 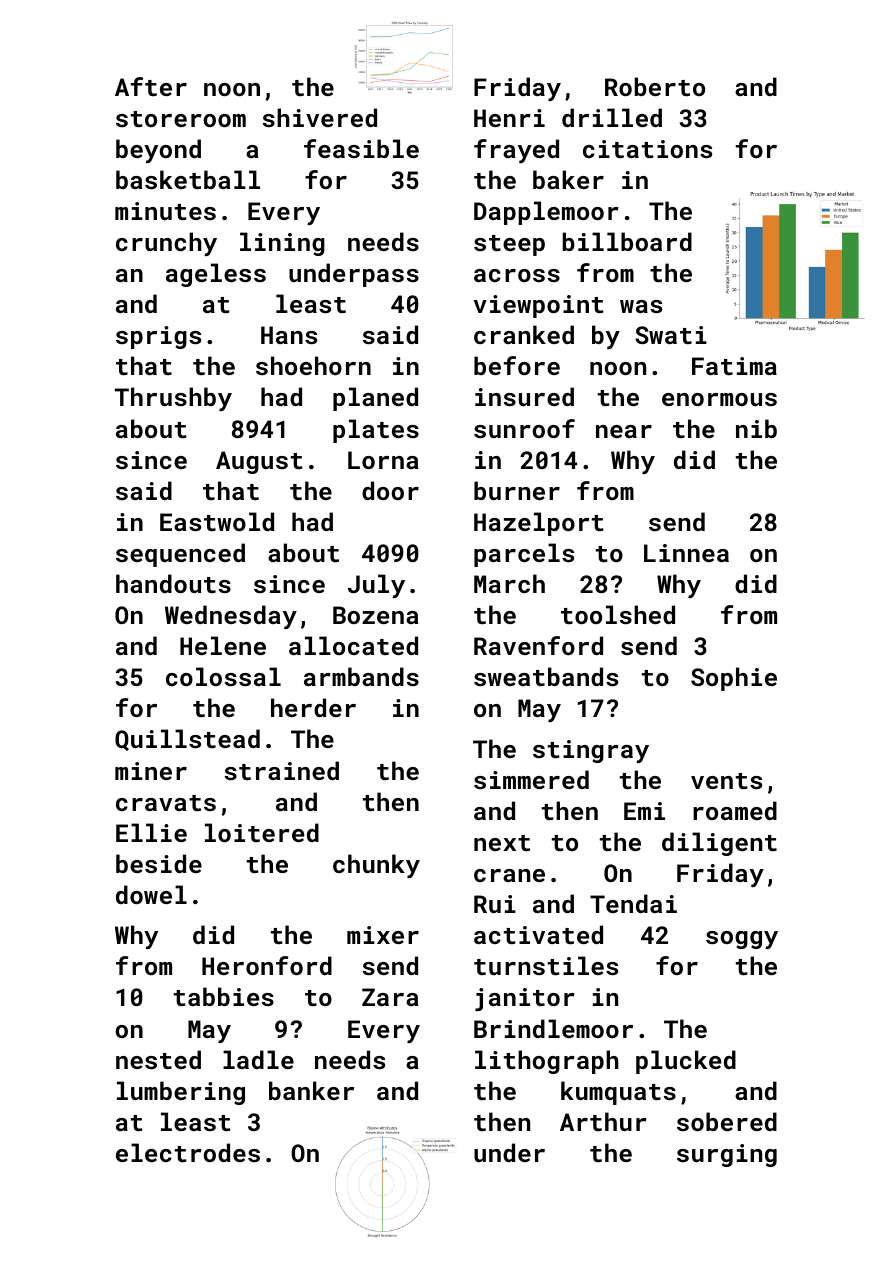 I want to click on planed, so click(x=375, y=399).
